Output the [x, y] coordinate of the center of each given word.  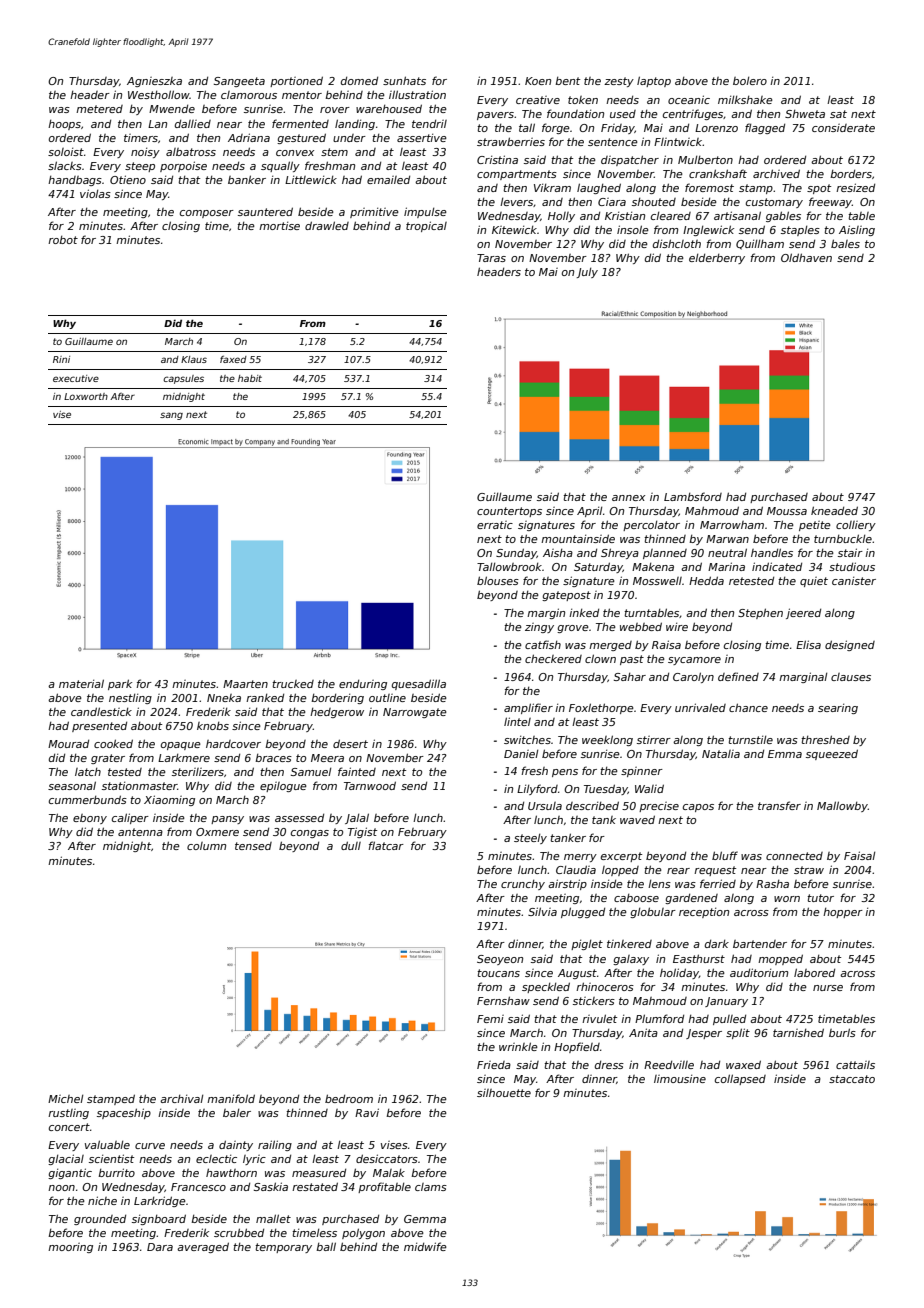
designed [850, 645]
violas [95, 193]
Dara [160, 1247]
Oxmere [217, 832]
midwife [425, 1246]
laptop [654, 81]
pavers [495, 116]
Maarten [245, 684]
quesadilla [419, 684]
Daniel [521, 754]
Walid [649, 788]
